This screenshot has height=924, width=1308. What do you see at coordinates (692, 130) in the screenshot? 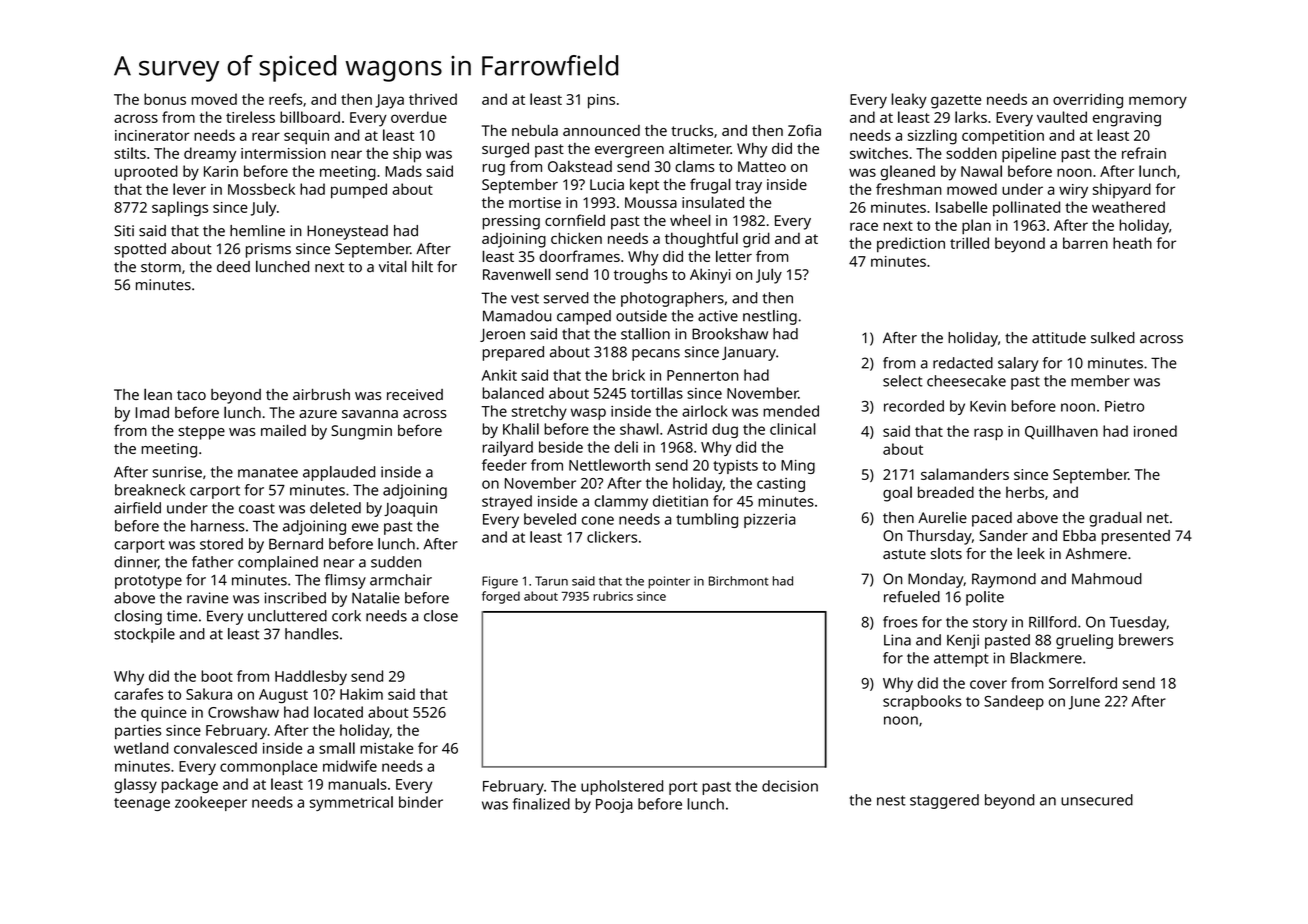
I see `trucks` at bounding box center [692, 130].
